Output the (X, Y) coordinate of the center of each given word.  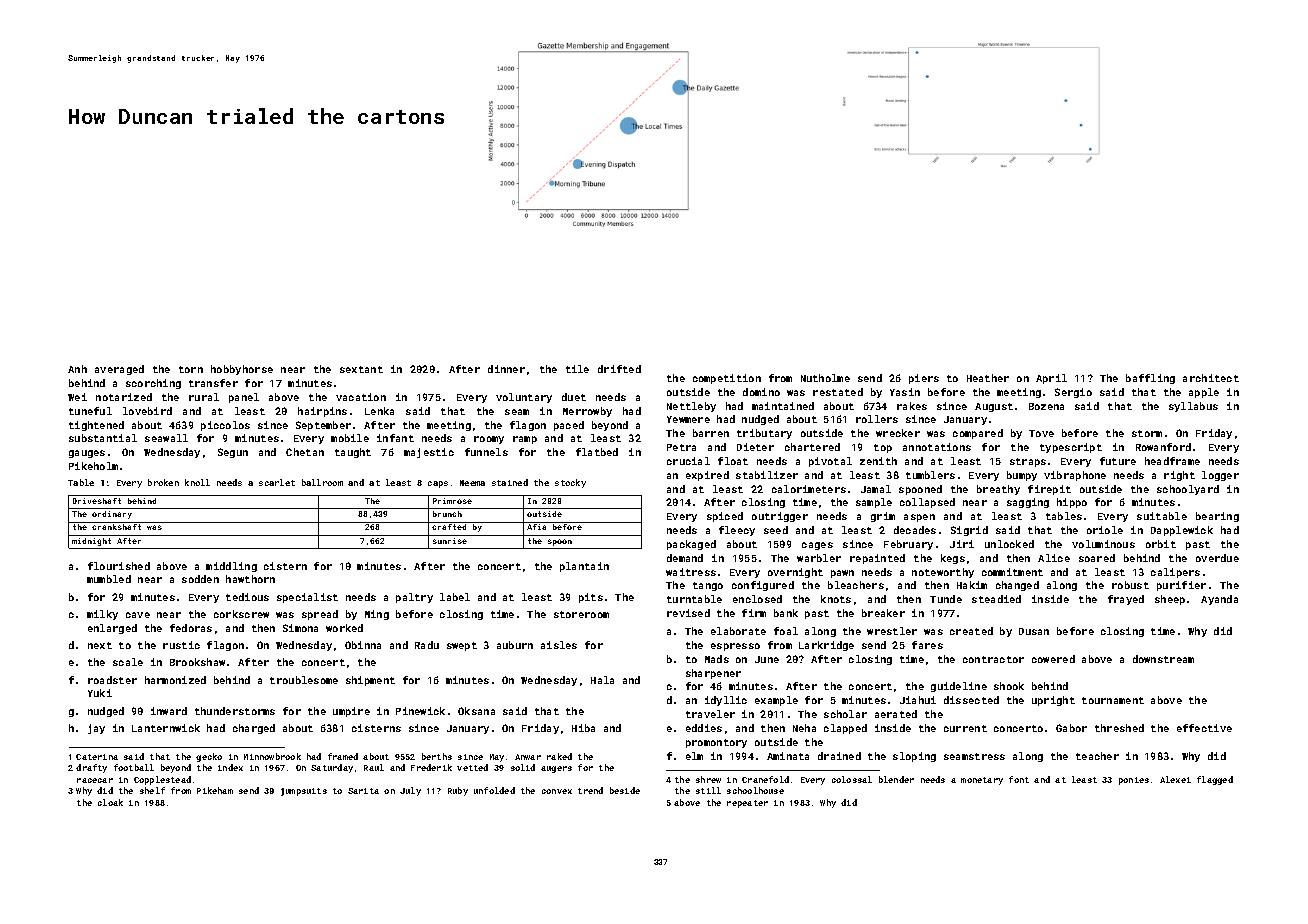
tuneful (90, 411)
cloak (110, 802)
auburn (515, 645)
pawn (842, 574)
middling (231, 567)
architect (1211, 378)
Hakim (972, 585)
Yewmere (688, 419)
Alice (1054, 558)
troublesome (304, 680)
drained (839, 756)
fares (927, 645)
